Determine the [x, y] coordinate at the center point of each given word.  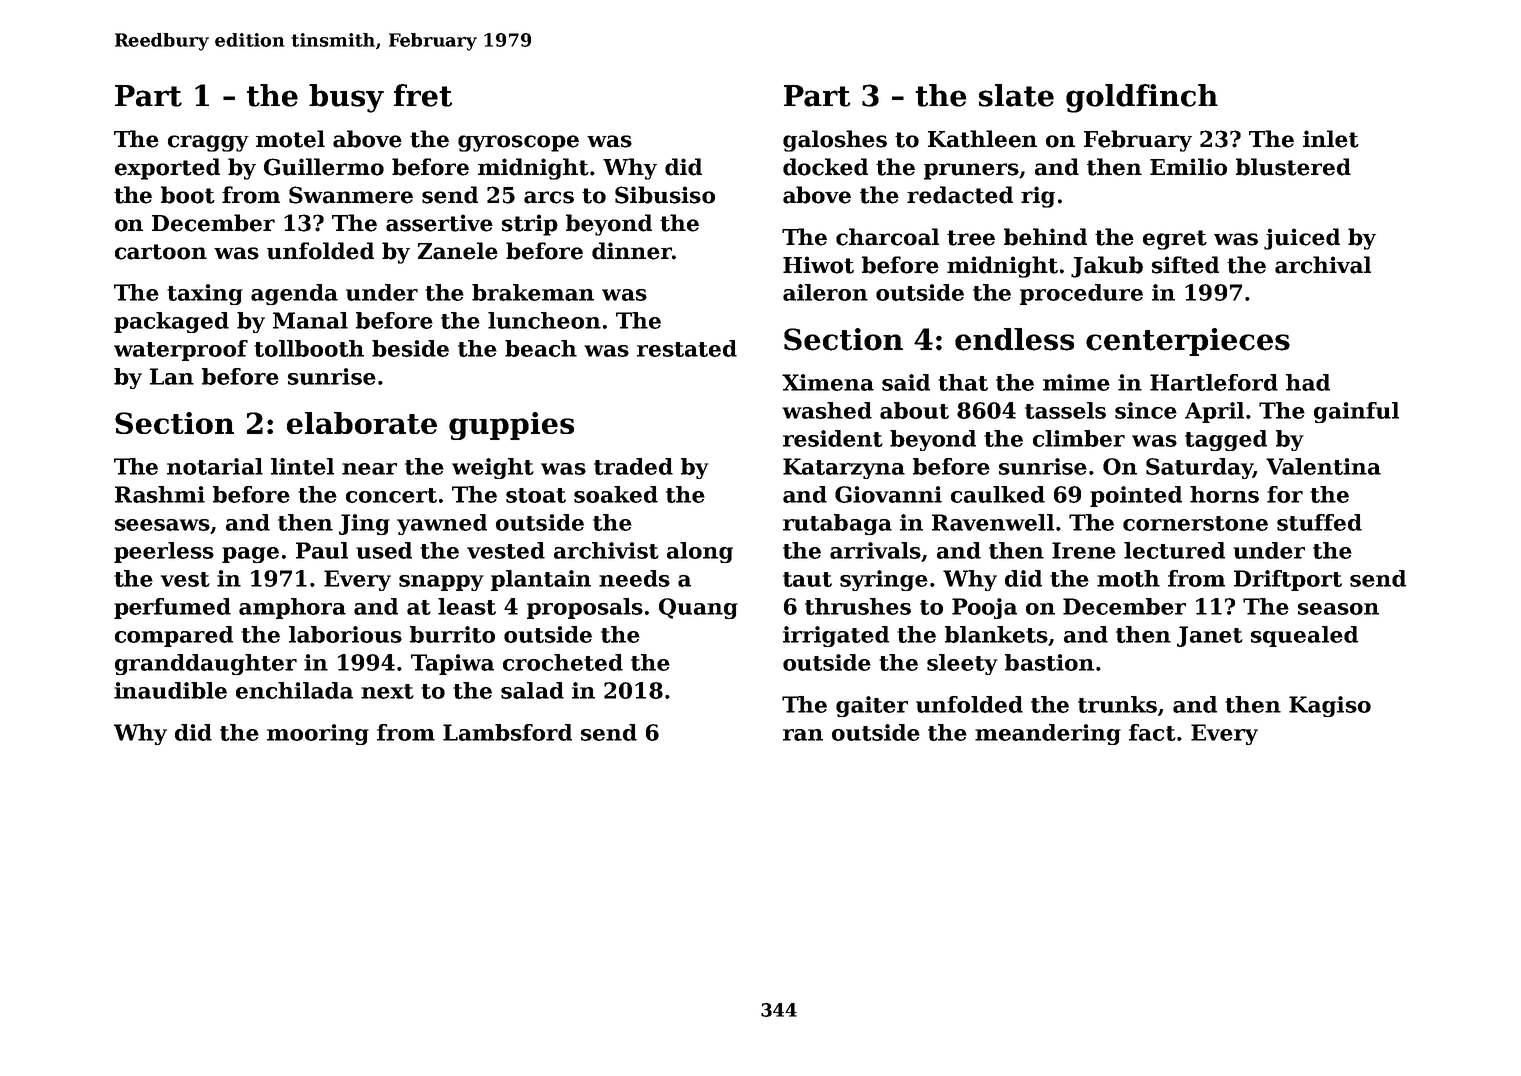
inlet [1331, 139]
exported [167, 169]
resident [833, 438]
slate [1016, 95]
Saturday [1199, 468]
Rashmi [160, 494]
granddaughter [206, 664]
